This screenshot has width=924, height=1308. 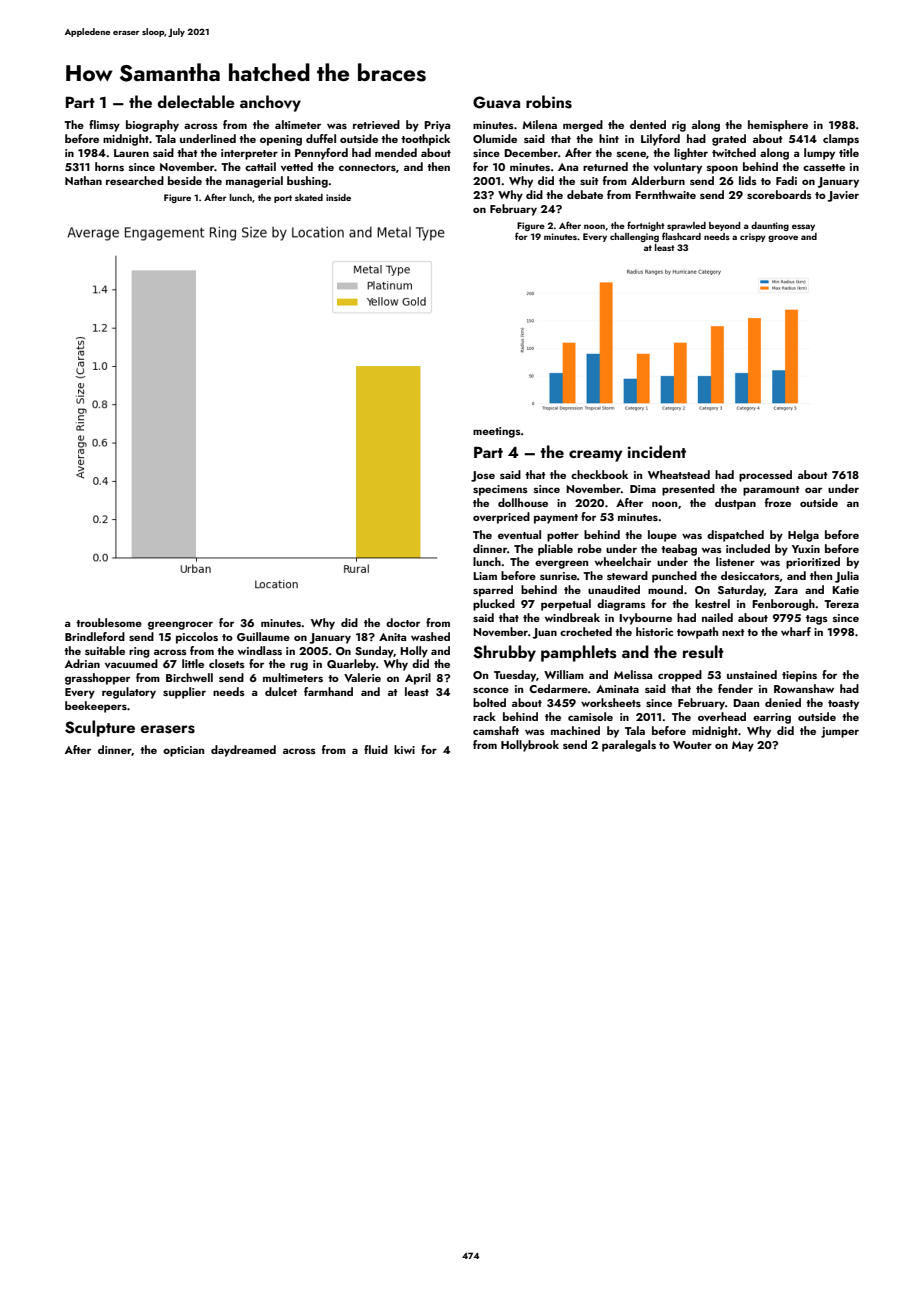 I want to click on Guava, so click(x=496, y=102).
